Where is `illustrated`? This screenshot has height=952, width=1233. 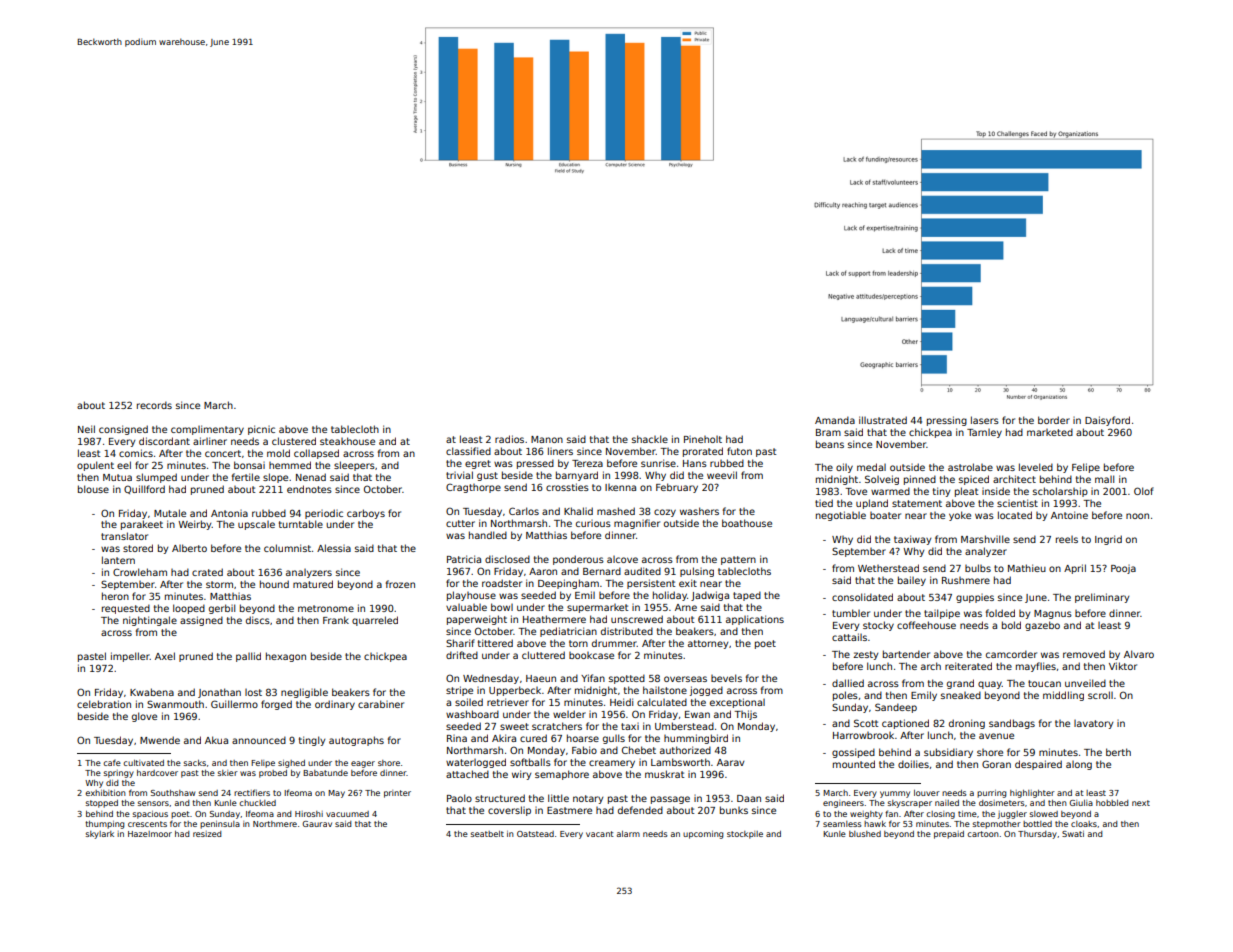 illustrated is located at coordinates (883, 420).
